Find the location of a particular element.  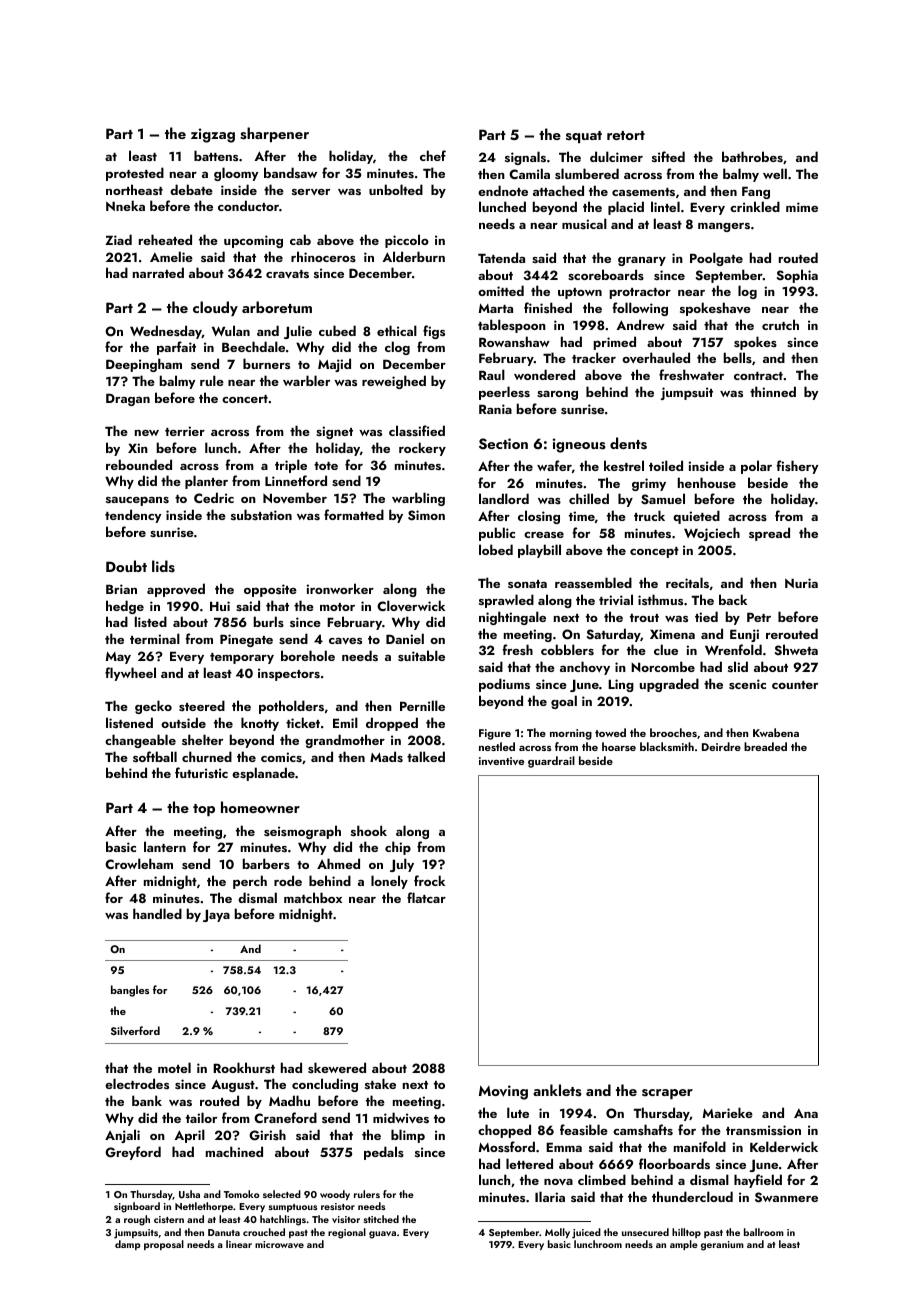

cistern is located at coordinates (169, 1219).
